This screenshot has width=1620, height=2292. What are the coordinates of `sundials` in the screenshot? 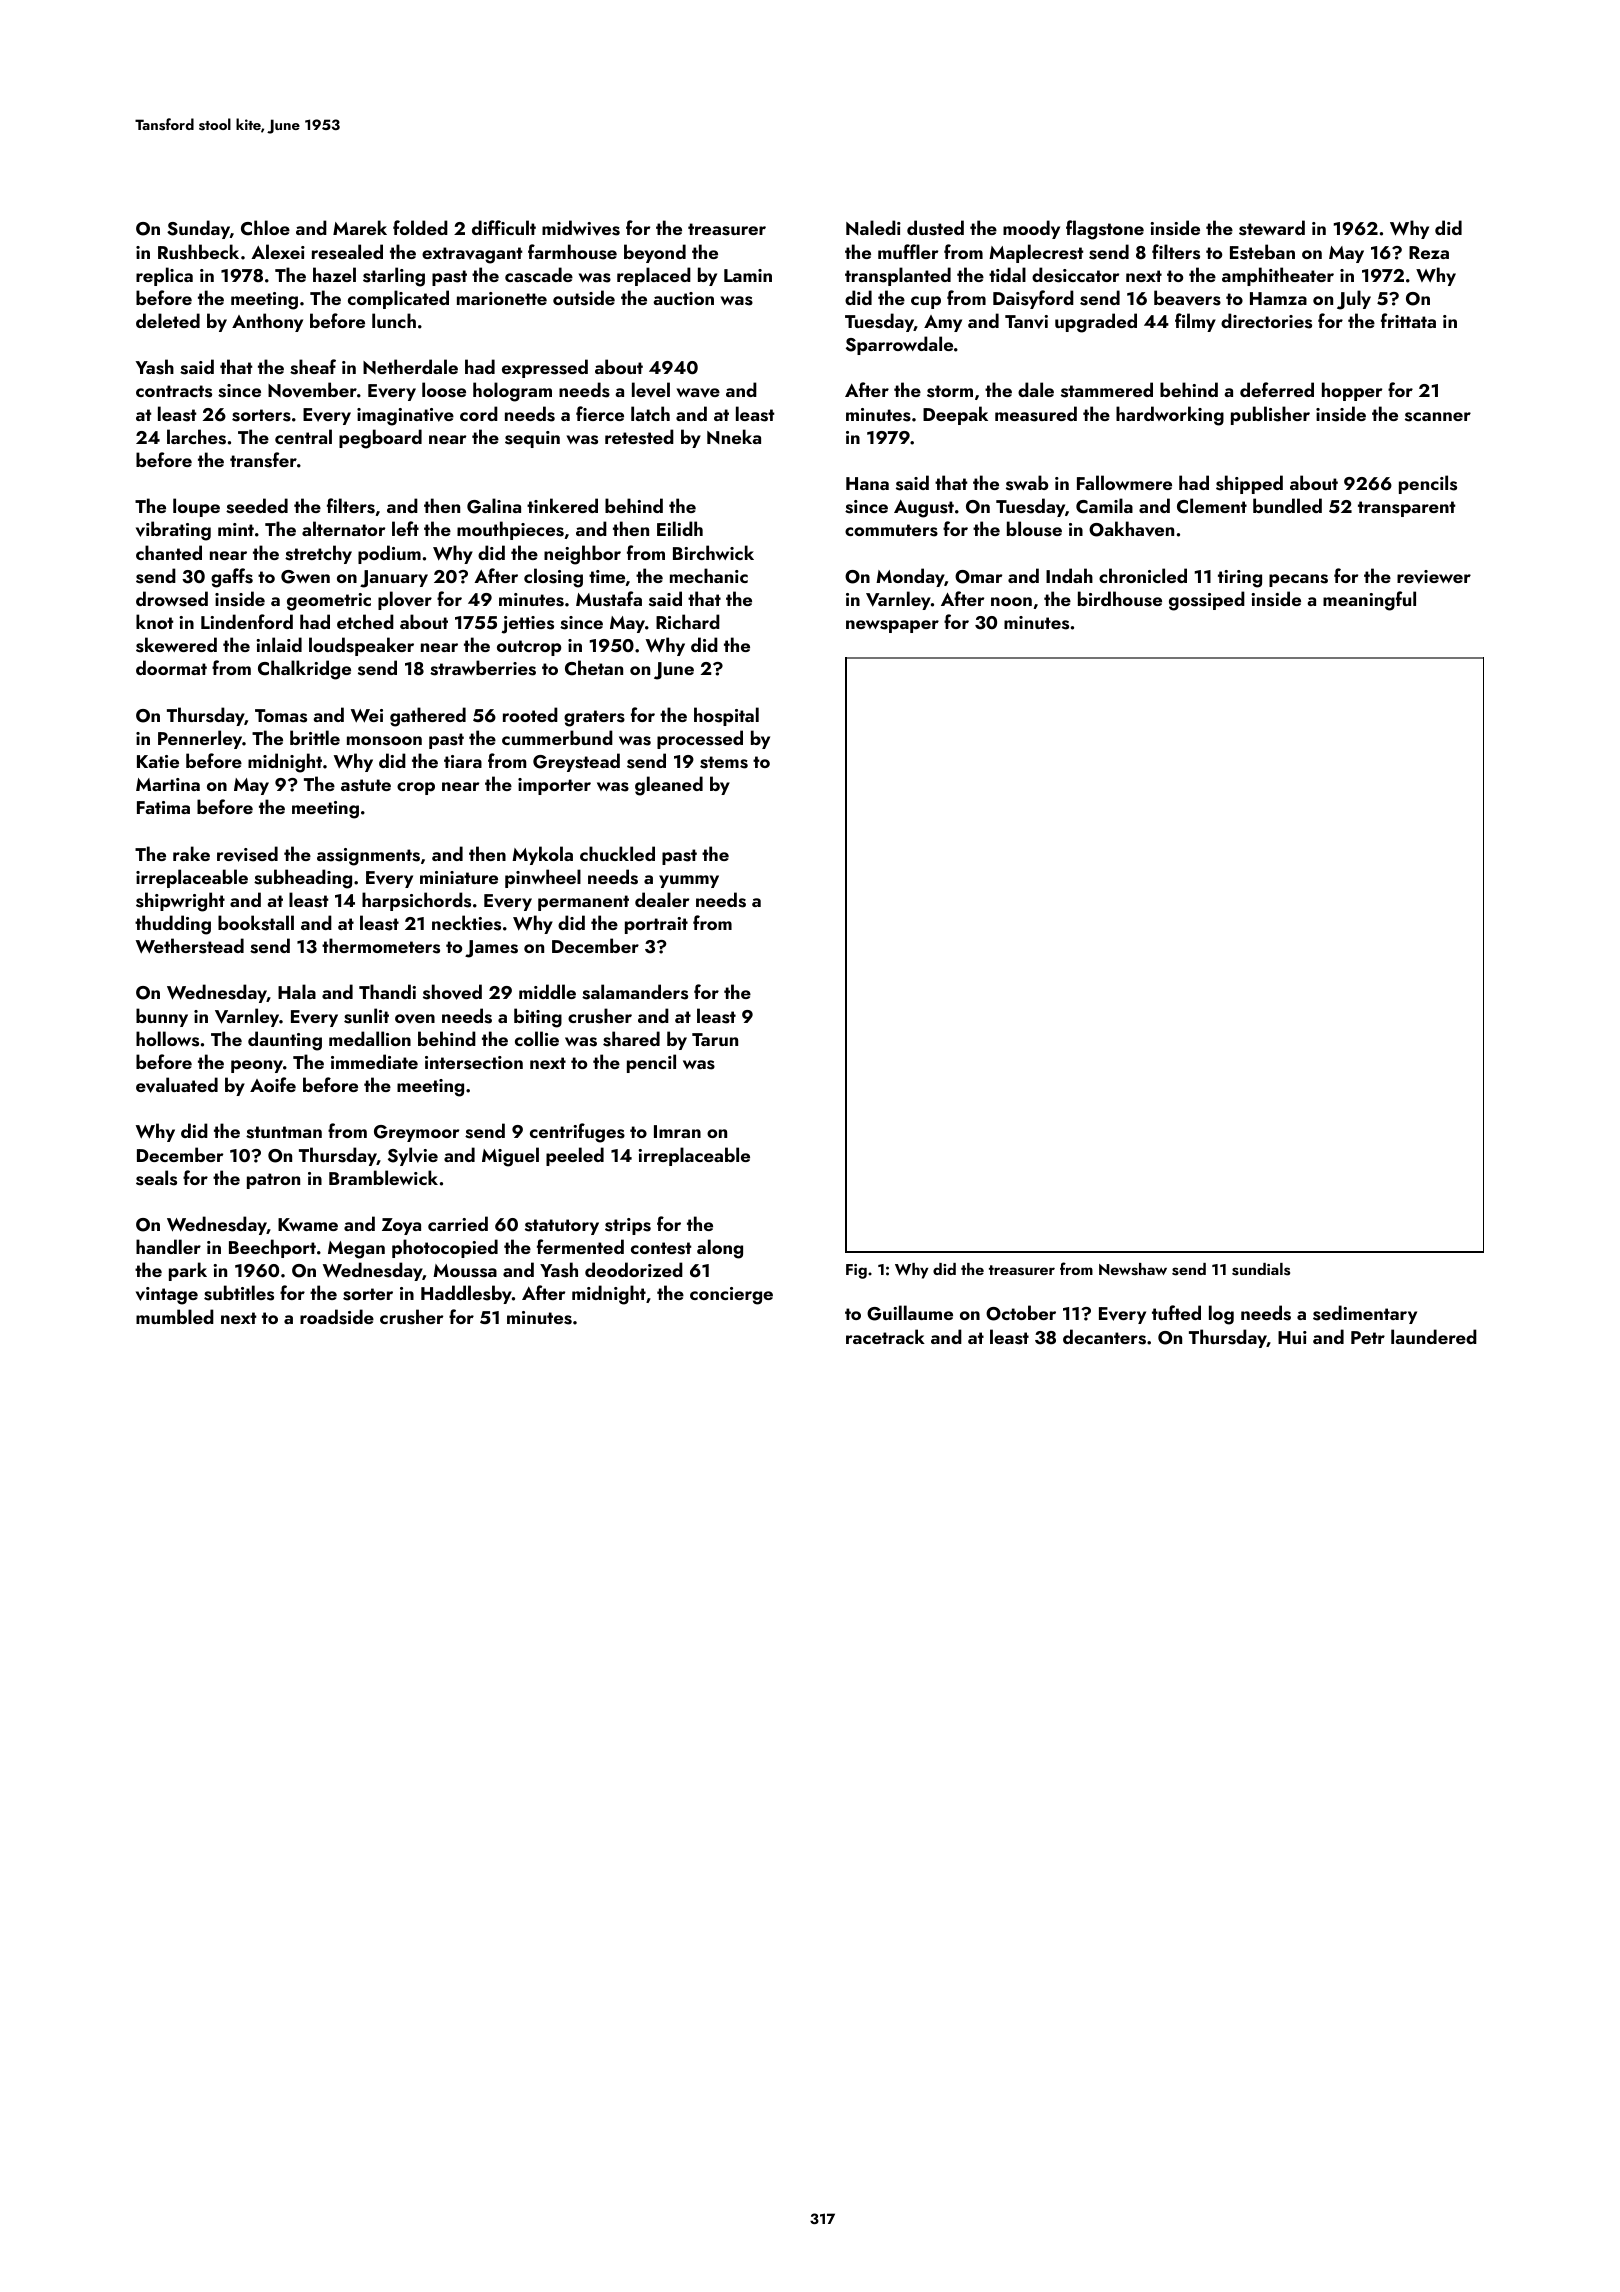 It's located at (1261, 1269).
